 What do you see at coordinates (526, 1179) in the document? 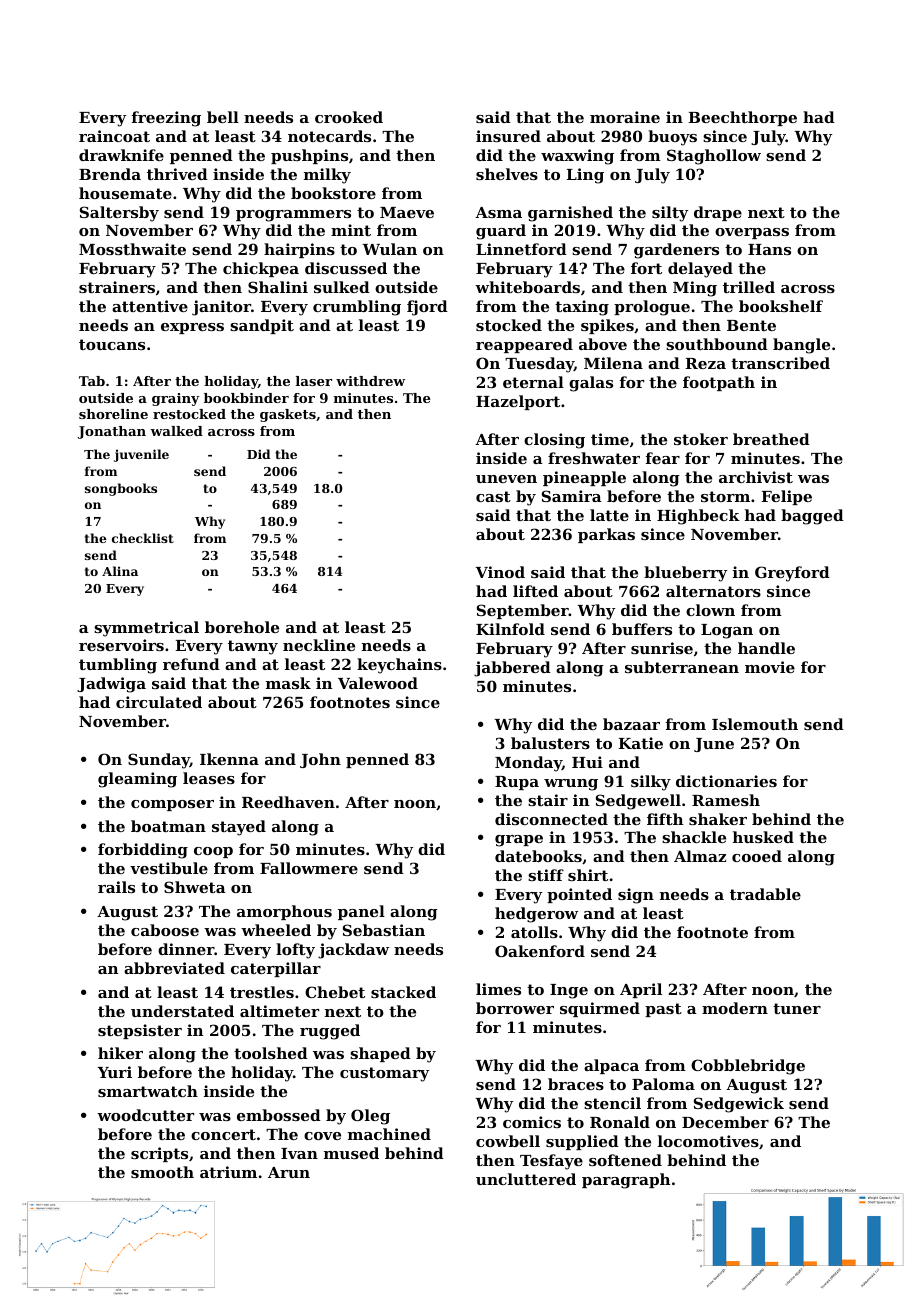
I see `uncluttered` at bounding box center [526, 1179].
